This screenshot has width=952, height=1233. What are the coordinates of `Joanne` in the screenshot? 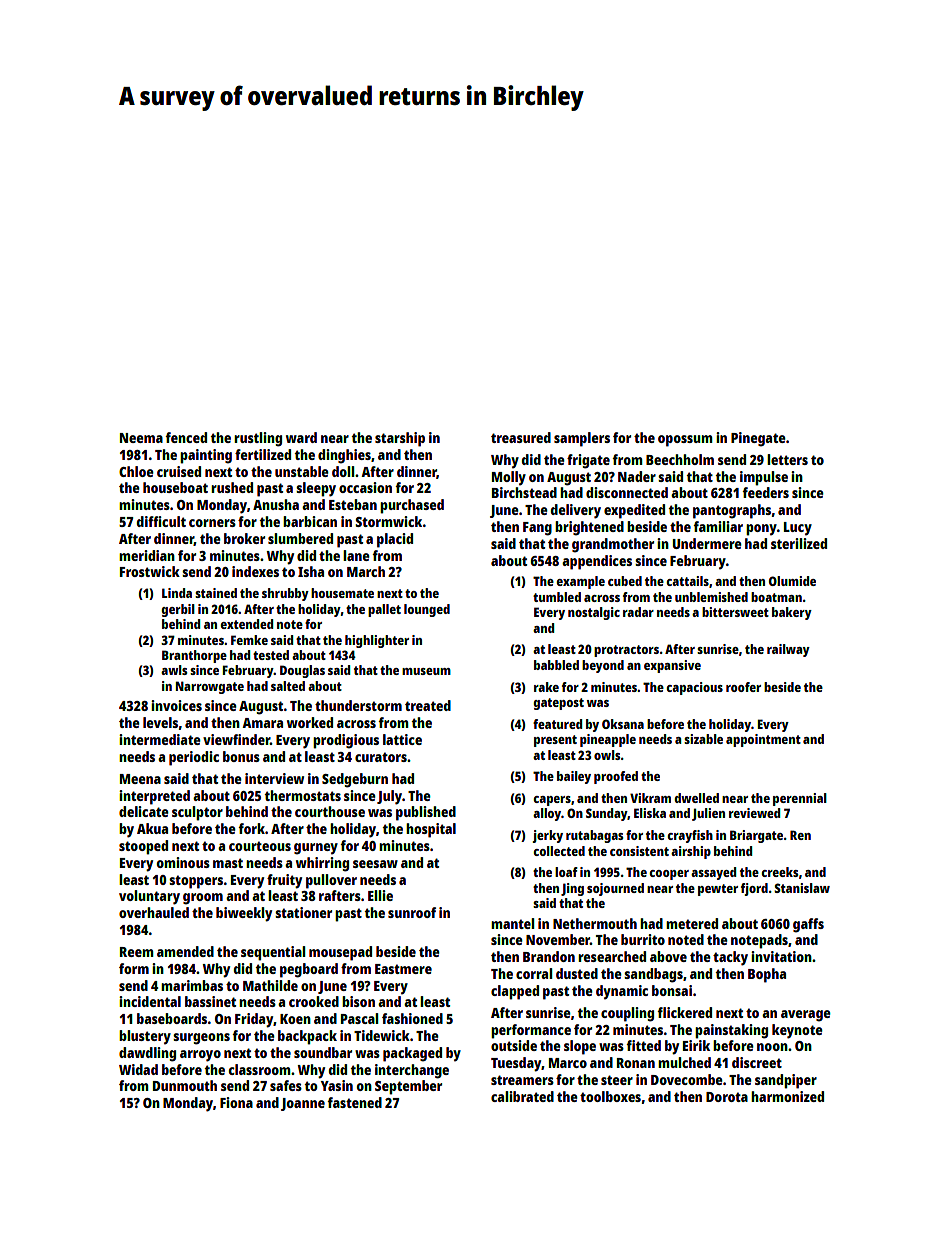 It's located at (303, 1104).
